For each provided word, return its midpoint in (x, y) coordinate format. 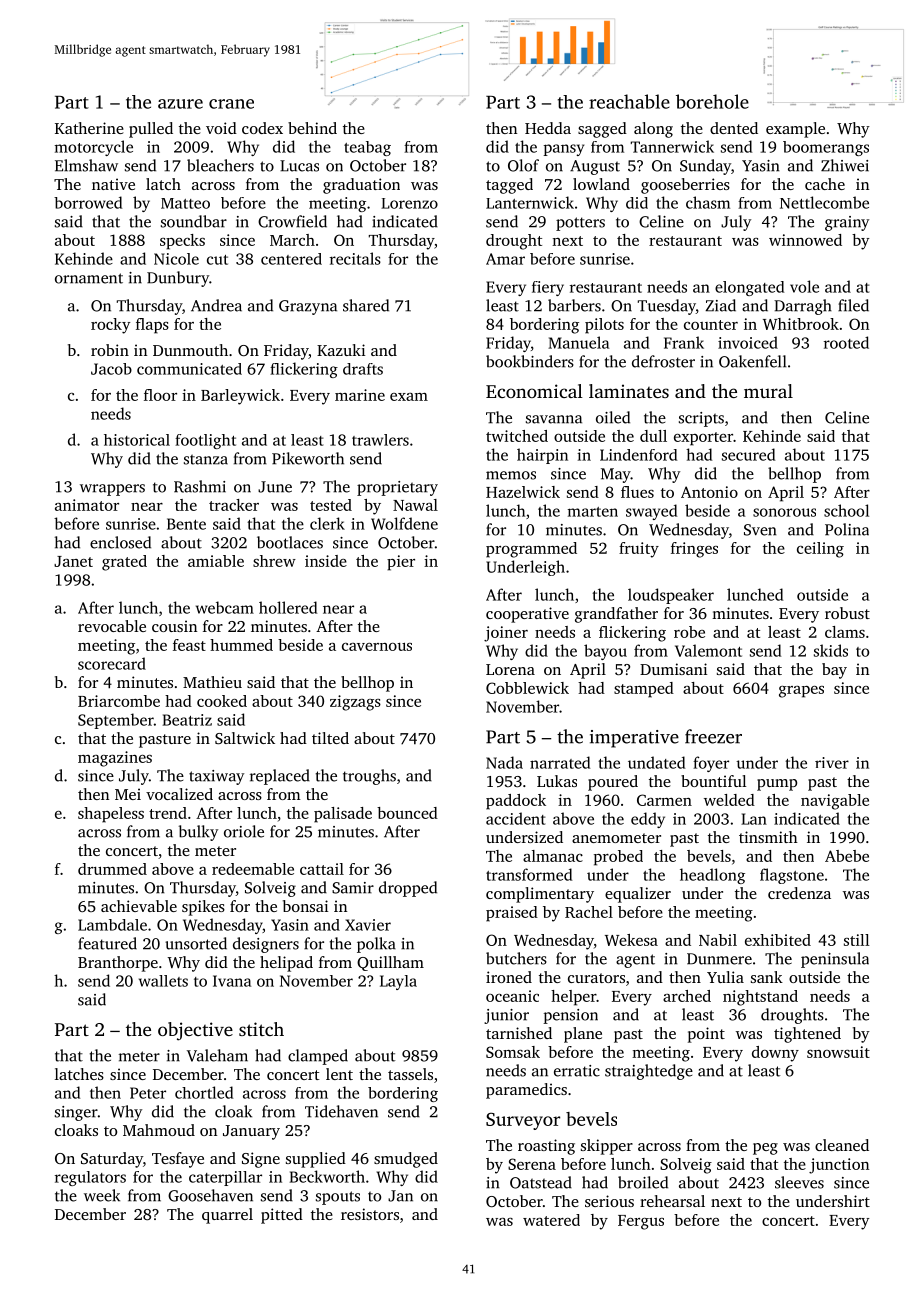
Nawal (415, 505)
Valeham (217, 1055)
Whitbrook (801, 324)
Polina (847, 529)
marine (360, 395)
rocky (110, 326)
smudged (406, 1160)
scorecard (112, 663)
